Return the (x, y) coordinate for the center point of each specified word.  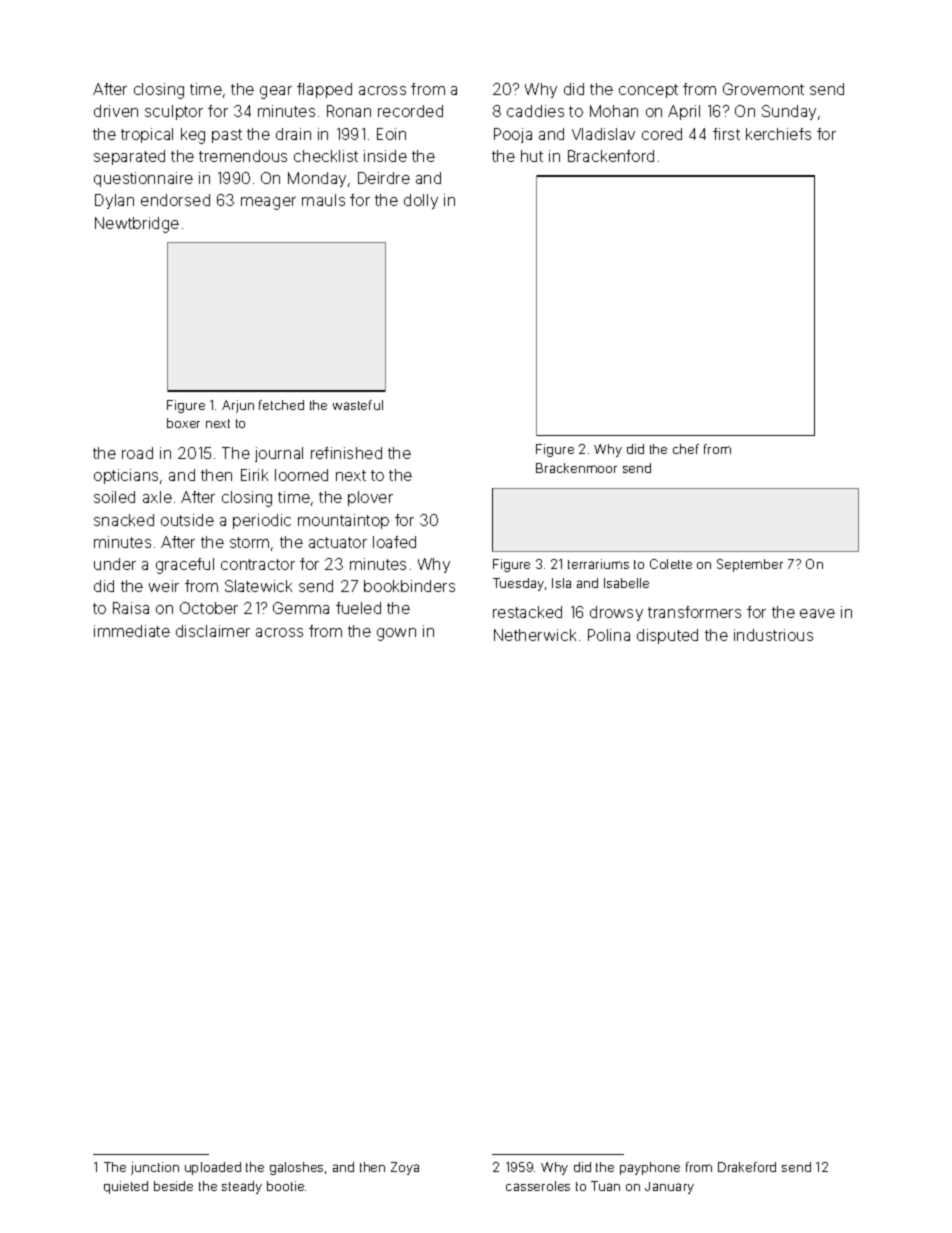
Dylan (114, 201)
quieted (126, 1187)
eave (817, 613)
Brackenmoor (576, 468)
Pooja (513, 135)
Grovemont (763, 89)
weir (164, 586)
